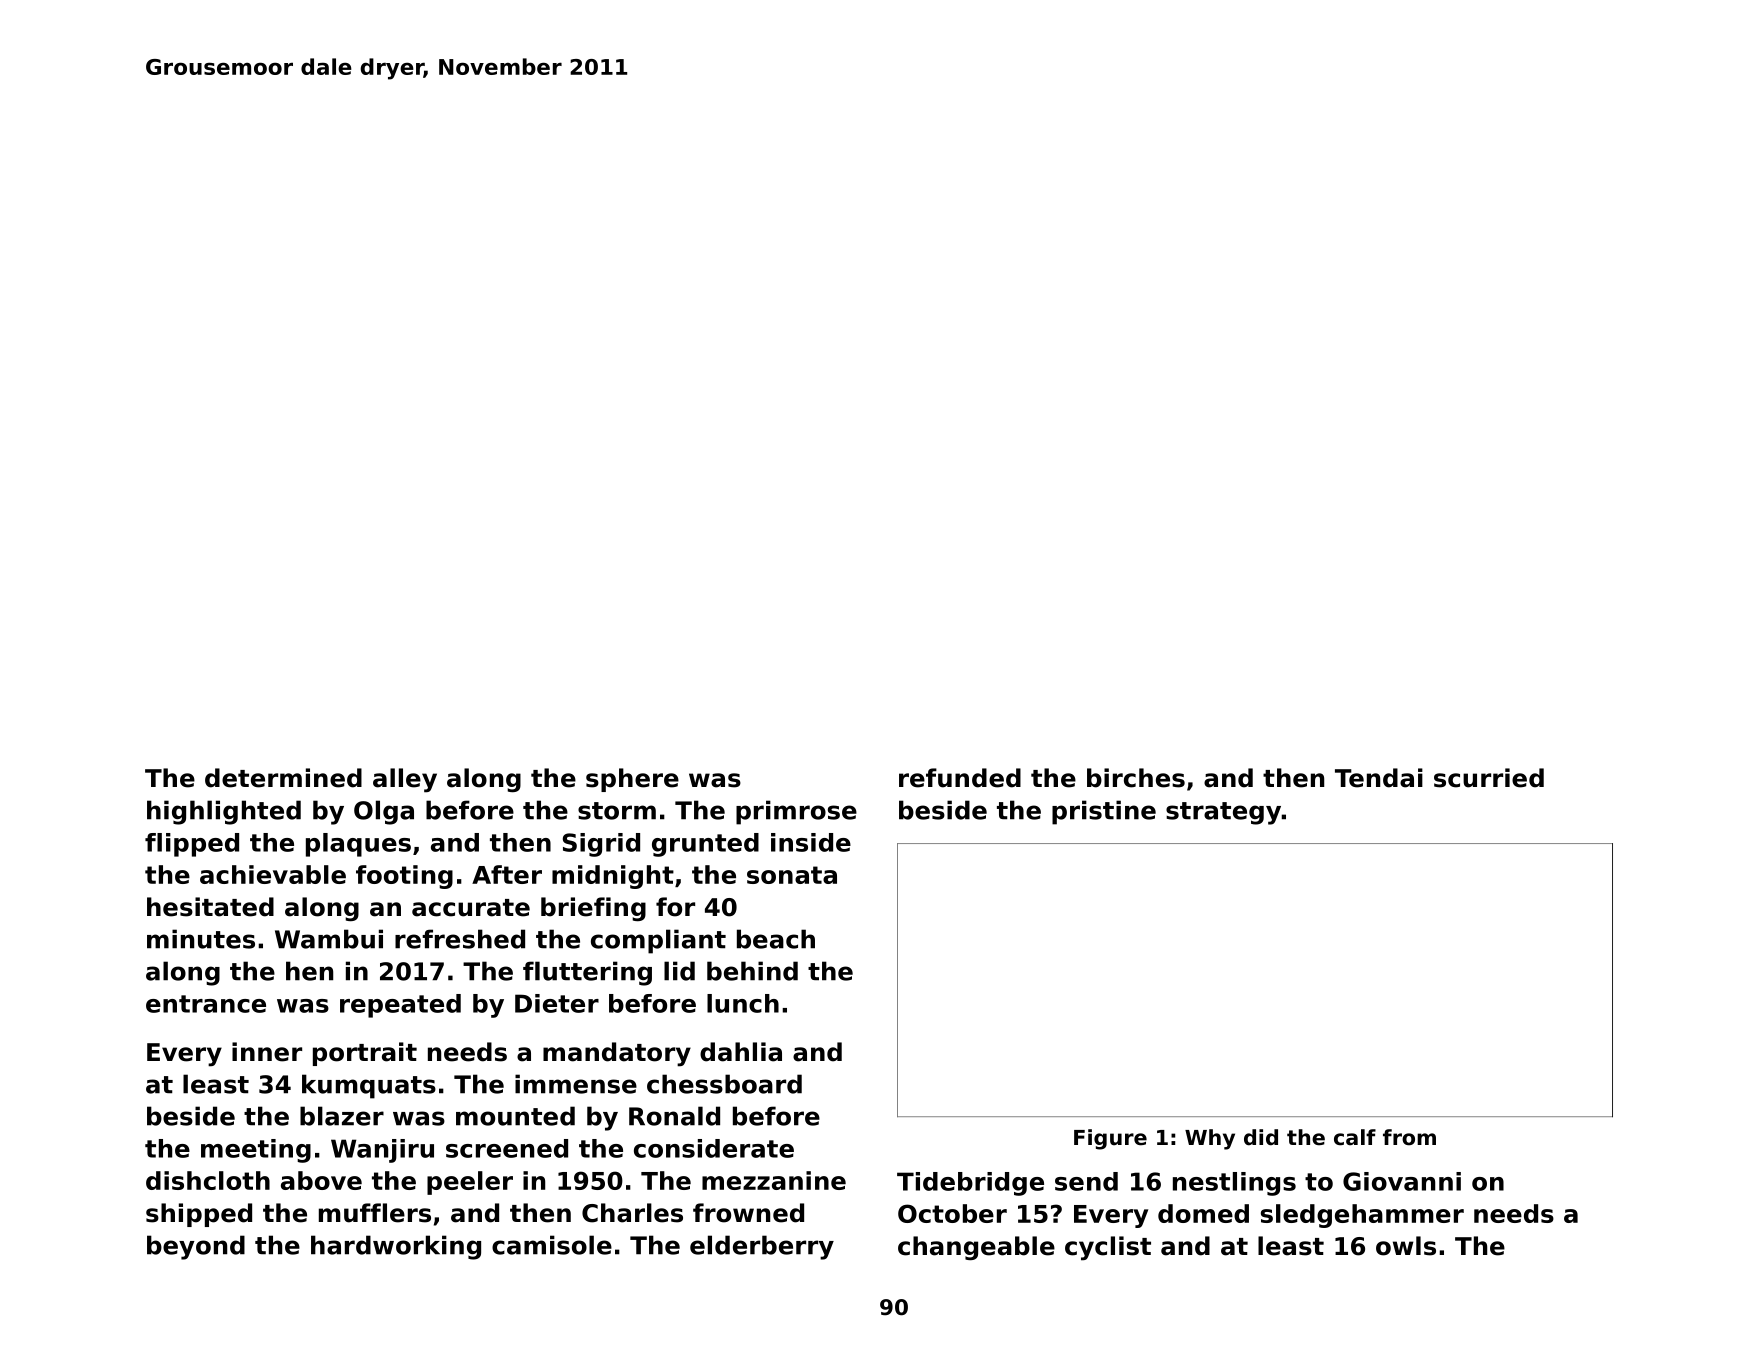 This document has height=1358, width=1758. I want to click on screened, so click(507, 1148).
